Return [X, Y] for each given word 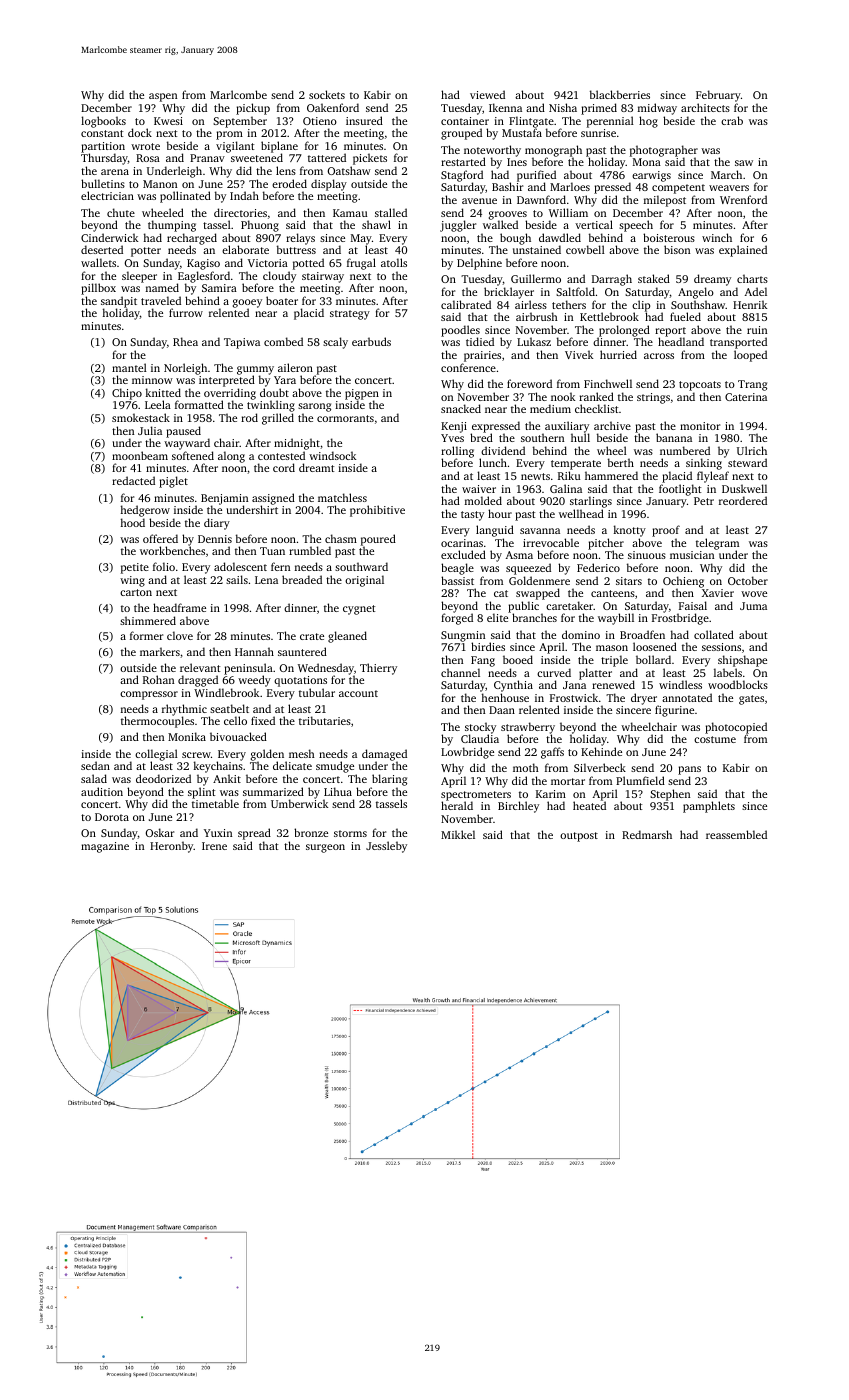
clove [180, 635]
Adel [756, 291]
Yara [285, 380]
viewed [487, 94]
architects [705, 107]
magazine [105, 847]
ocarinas [462, 543]
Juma [753, 606]
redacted [133, 480]
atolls [394, 262]
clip [641, 306]
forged [457, 619]
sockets [327, 94]
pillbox [98, 289]
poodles [460, 331]
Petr [704, 501]
